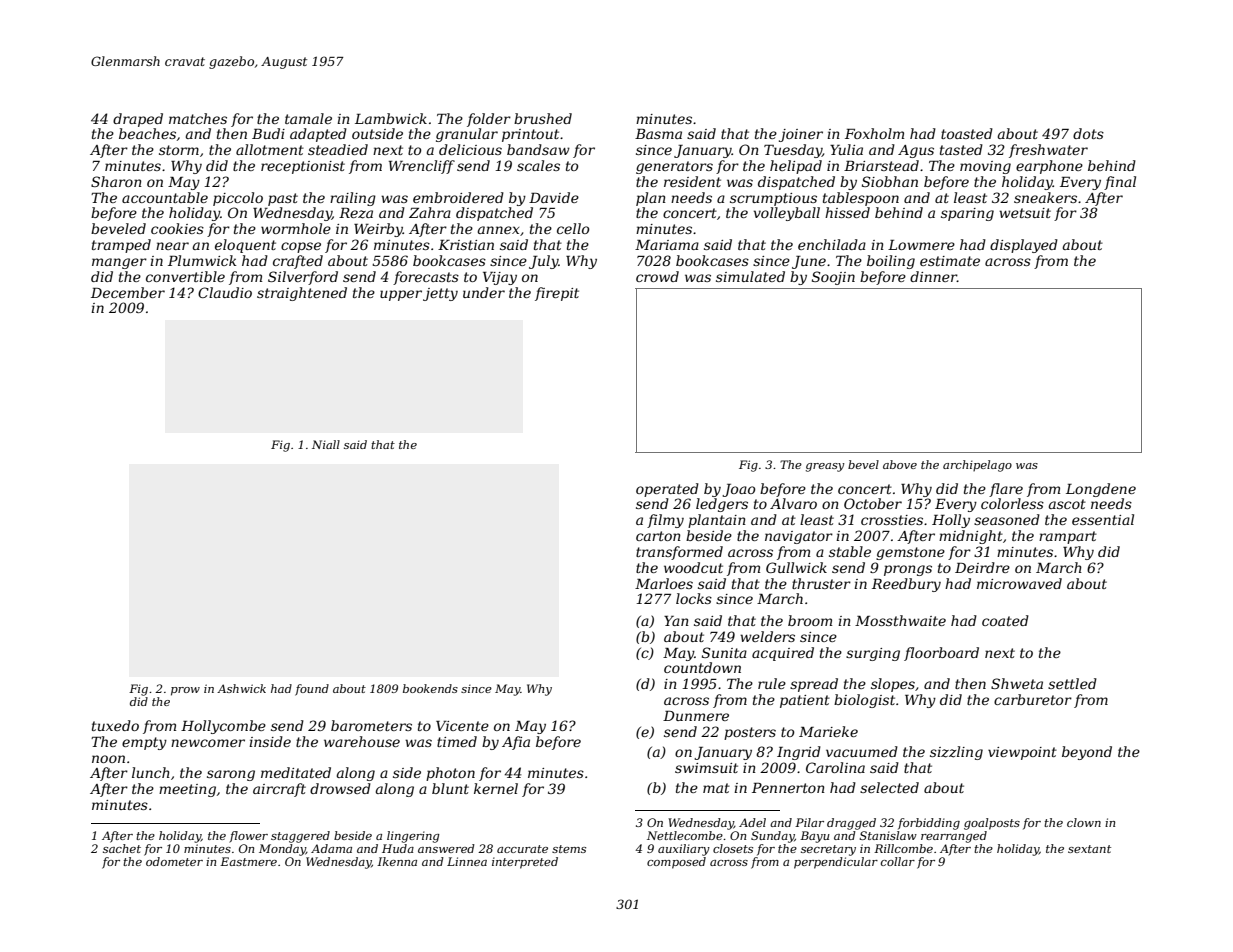 The width and height of the image is (1233, 952). I want to click on thruster, so click(821, 583).
